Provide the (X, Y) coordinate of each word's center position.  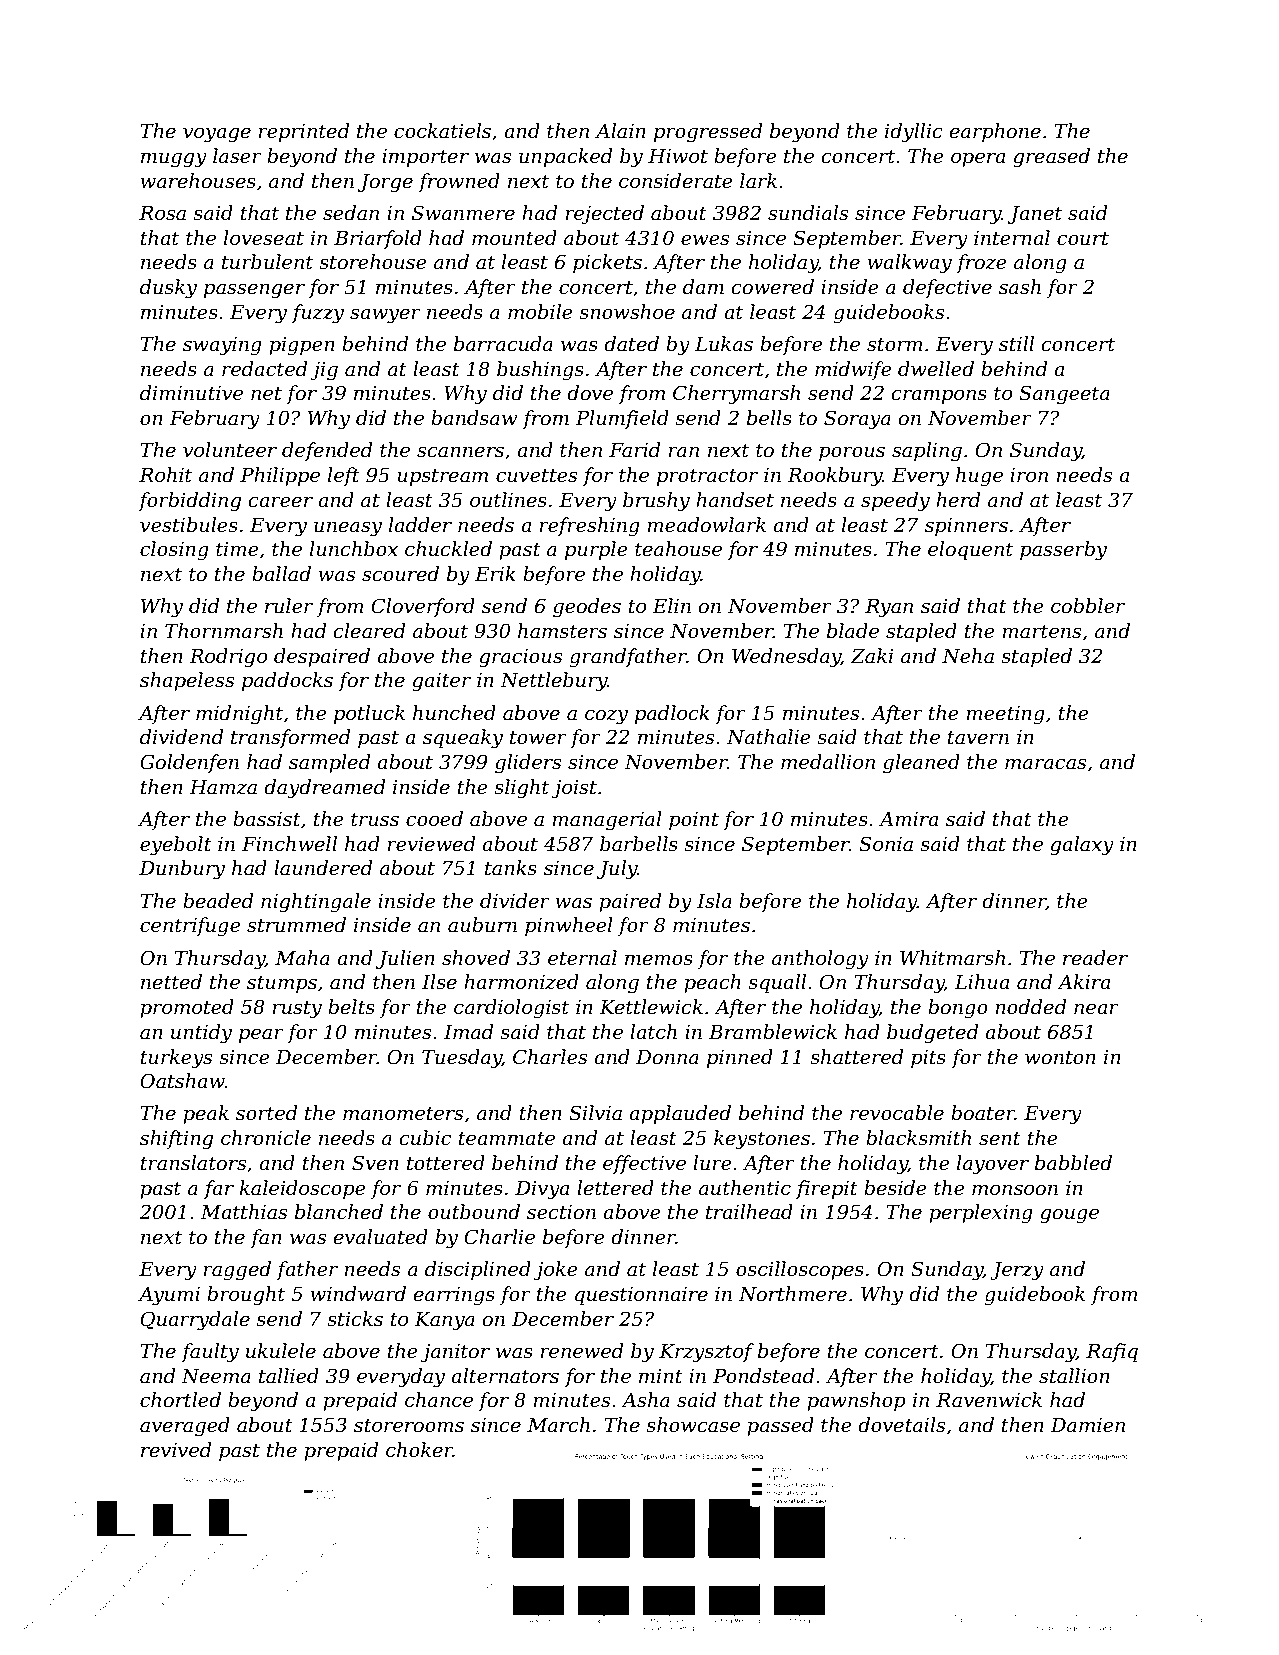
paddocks (287, 681)
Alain (620, 131)
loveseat (264, 238)
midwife (853, 370)
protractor (707, 477)
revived (176, 1450)
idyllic (914, 133)
